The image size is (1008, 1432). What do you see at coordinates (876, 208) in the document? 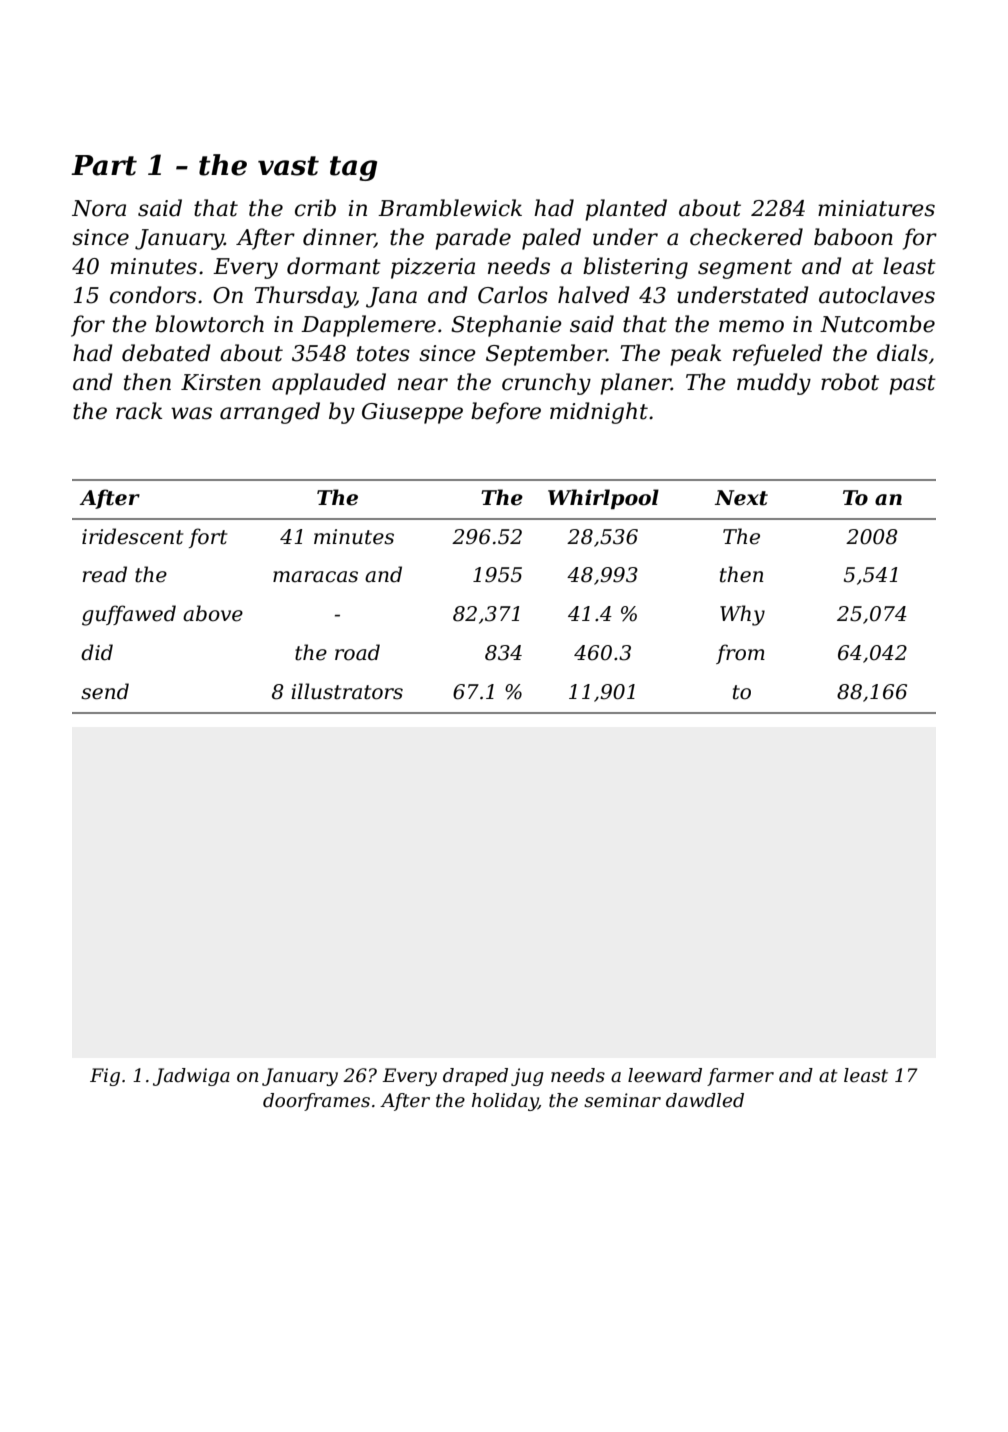
I see `miniatures` at bounding box center [876, 208].
